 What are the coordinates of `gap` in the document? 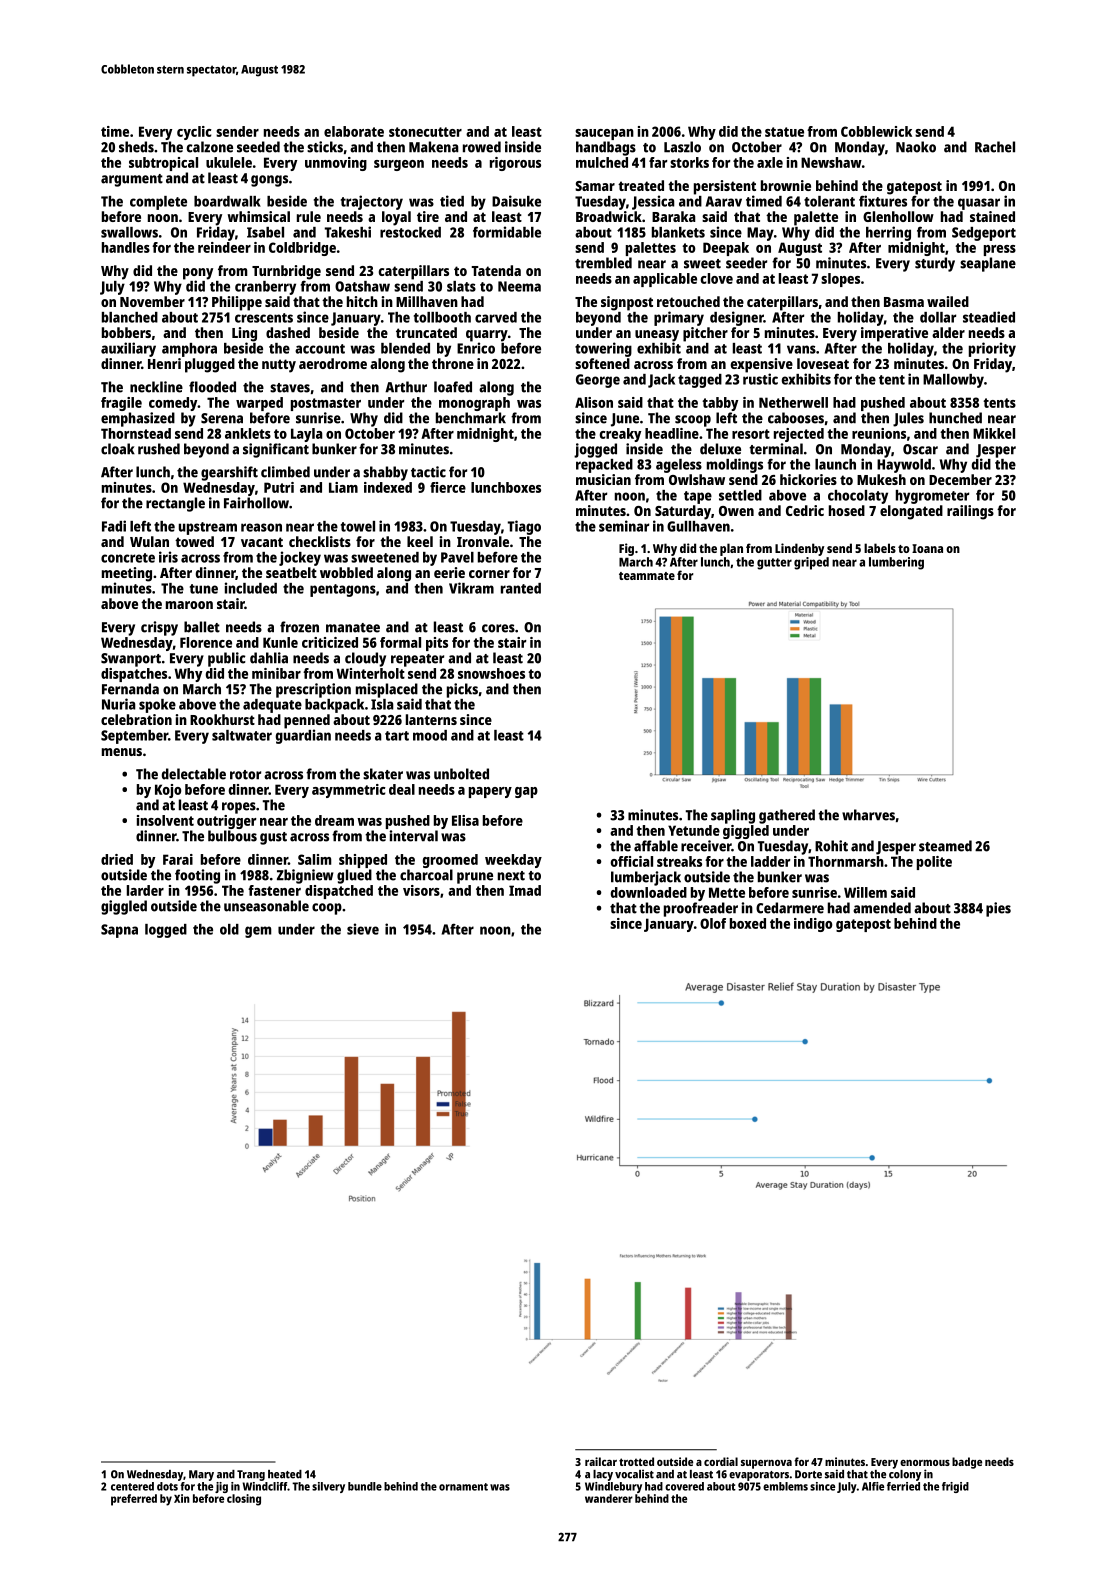 It's located at (526, 792).
